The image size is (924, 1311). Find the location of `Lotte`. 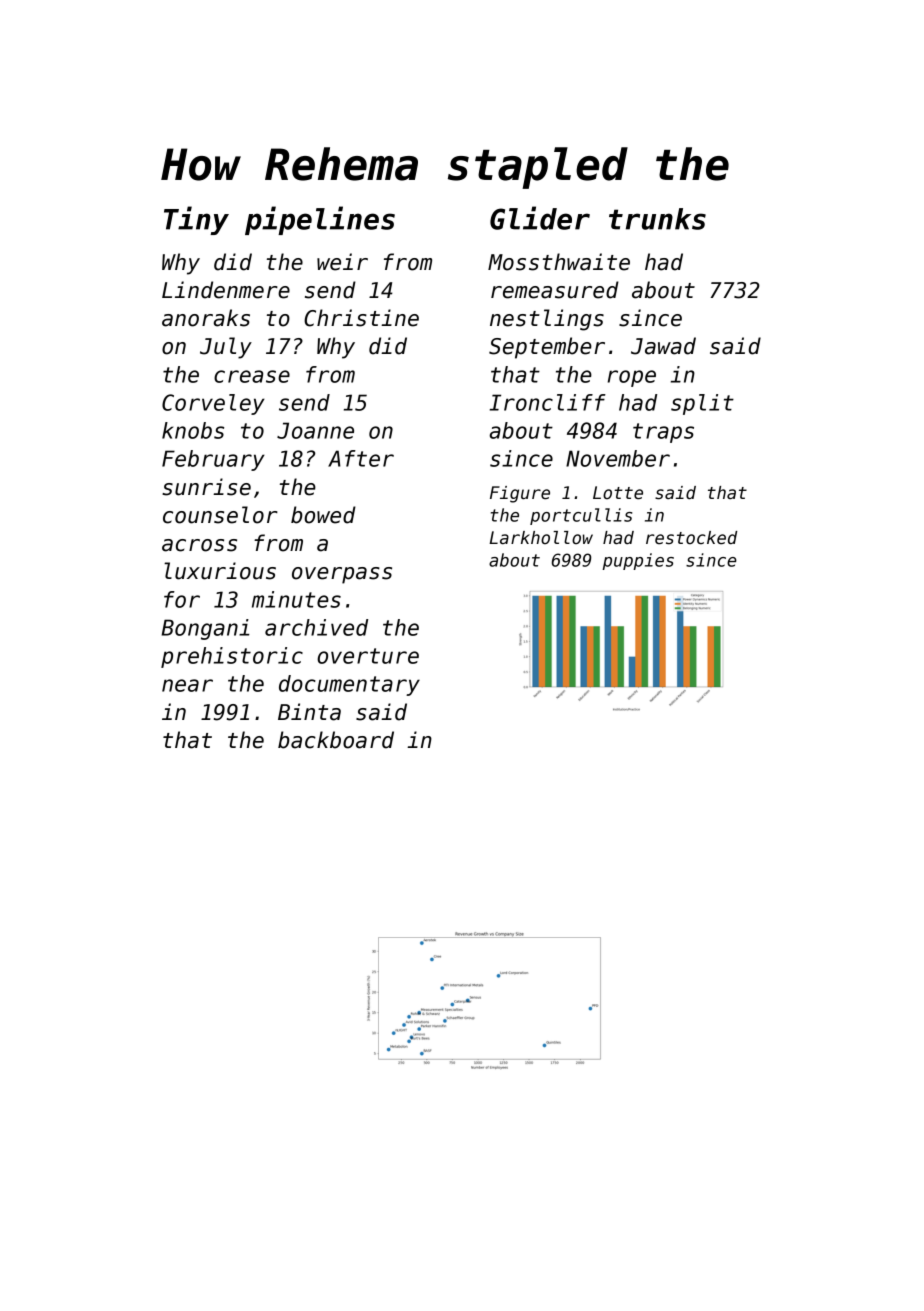

Lotte is located at coordinates (618, 493).
